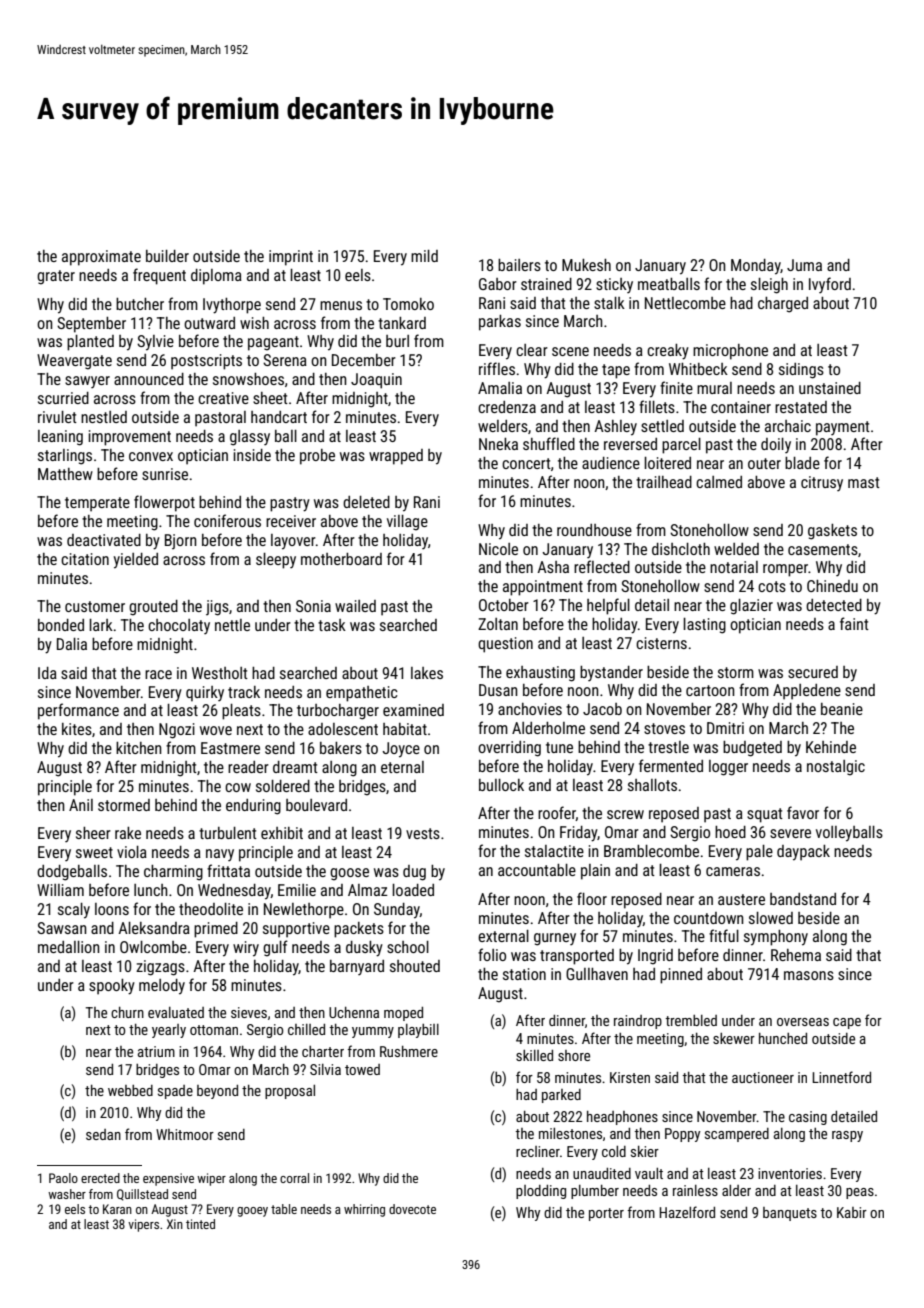 This screenshot has width=924, height=1308. I want to click on Eastmere, so click(230, 748).
